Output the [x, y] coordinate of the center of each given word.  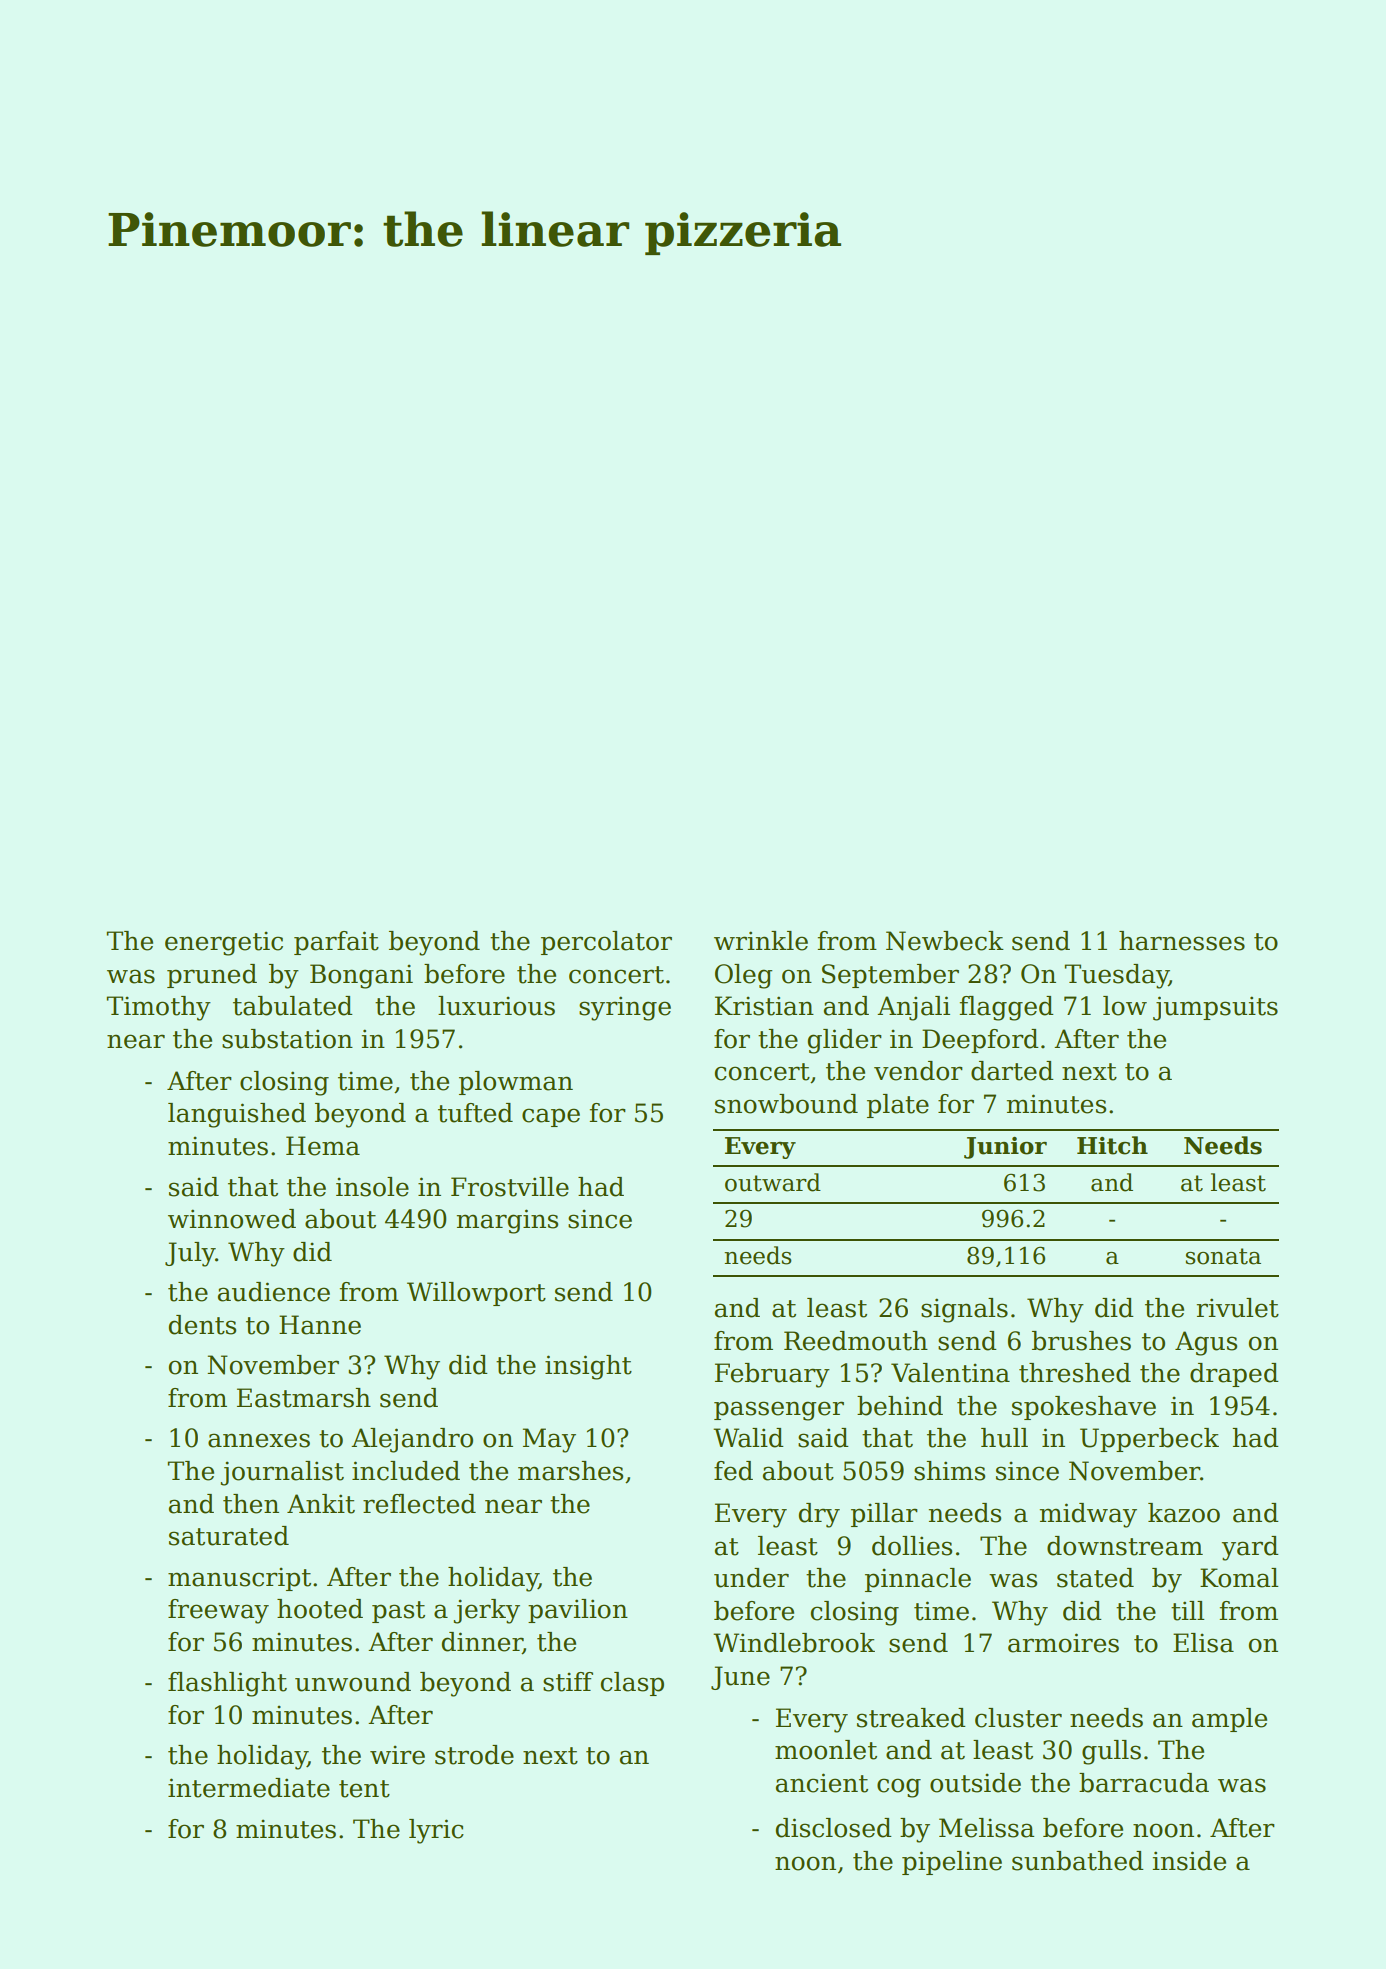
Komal [1239, 1578]
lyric [436, 1831]
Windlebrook [794, 1643]
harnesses [1182, 941]
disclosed [833, 1828]
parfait [336, 943]
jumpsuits [1215, 1008]
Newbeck [945, 941]
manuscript [239, 1579]
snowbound [786, 1104]
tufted [475, 1113]
